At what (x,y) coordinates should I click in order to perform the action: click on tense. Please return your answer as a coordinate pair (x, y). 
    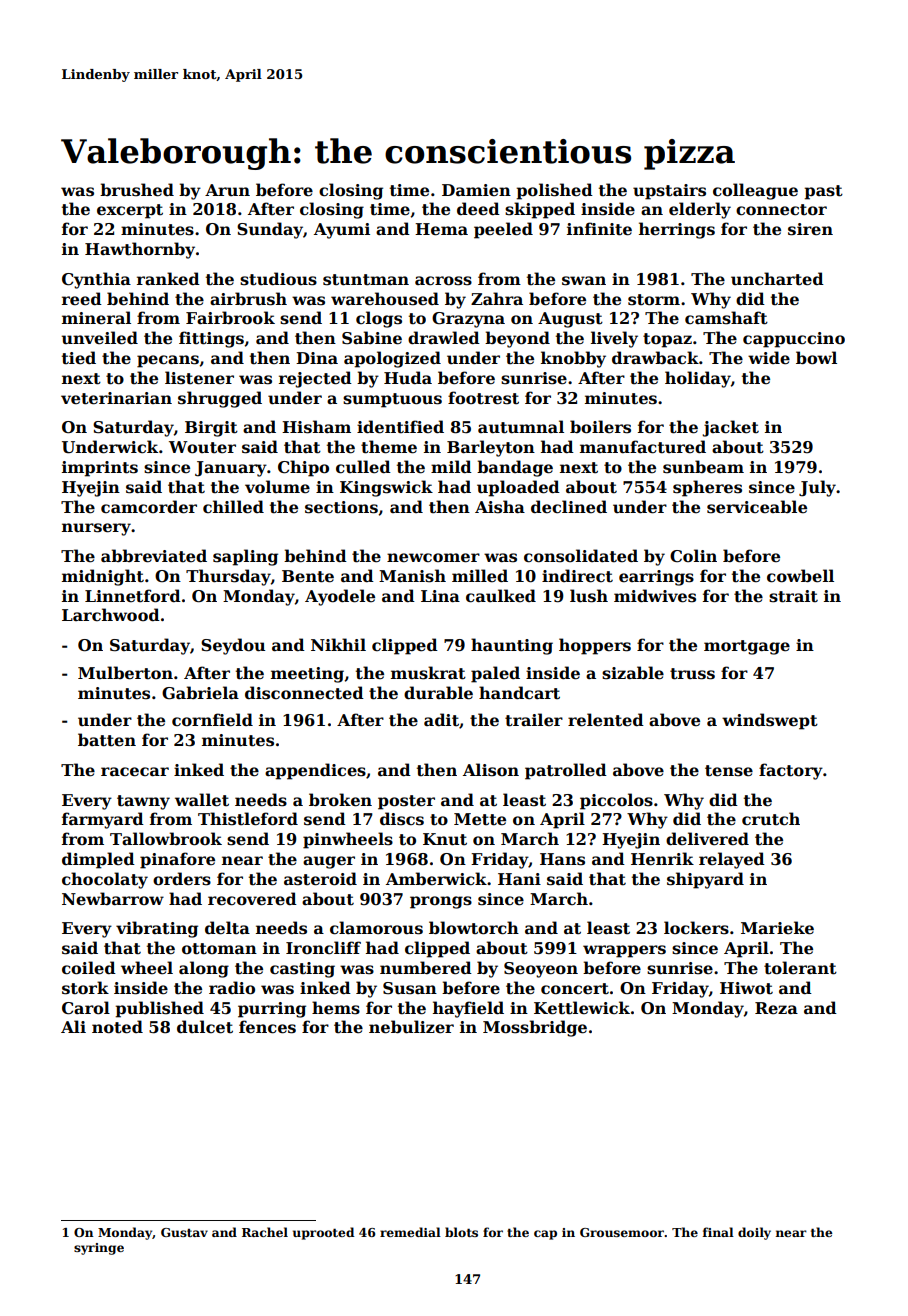
    Looking at the image, I should click on (729, 771).
